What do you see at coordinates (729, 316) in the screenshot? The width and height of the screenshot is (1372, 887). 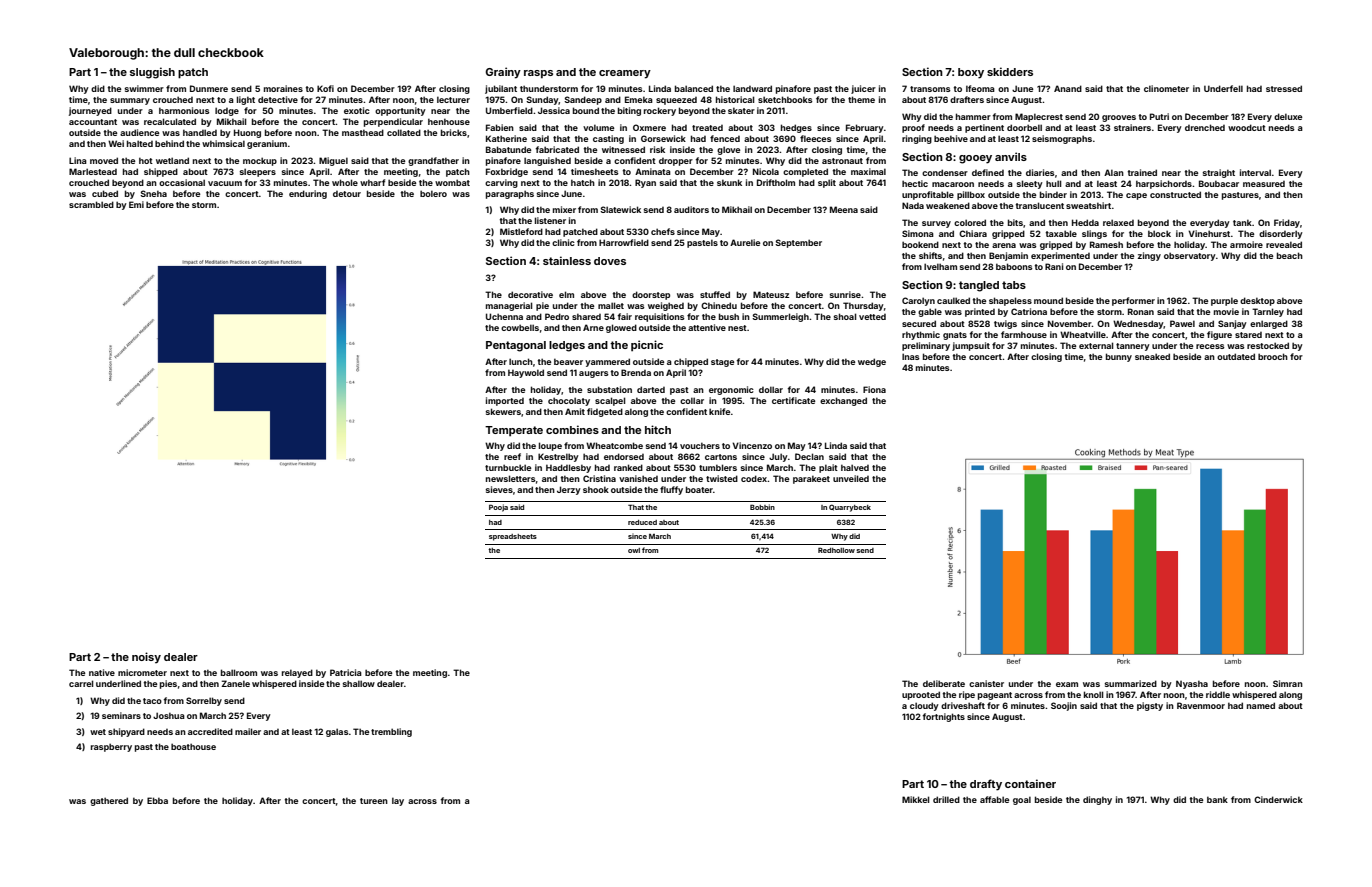 I see `bush` at bounding box center [729, 316].
